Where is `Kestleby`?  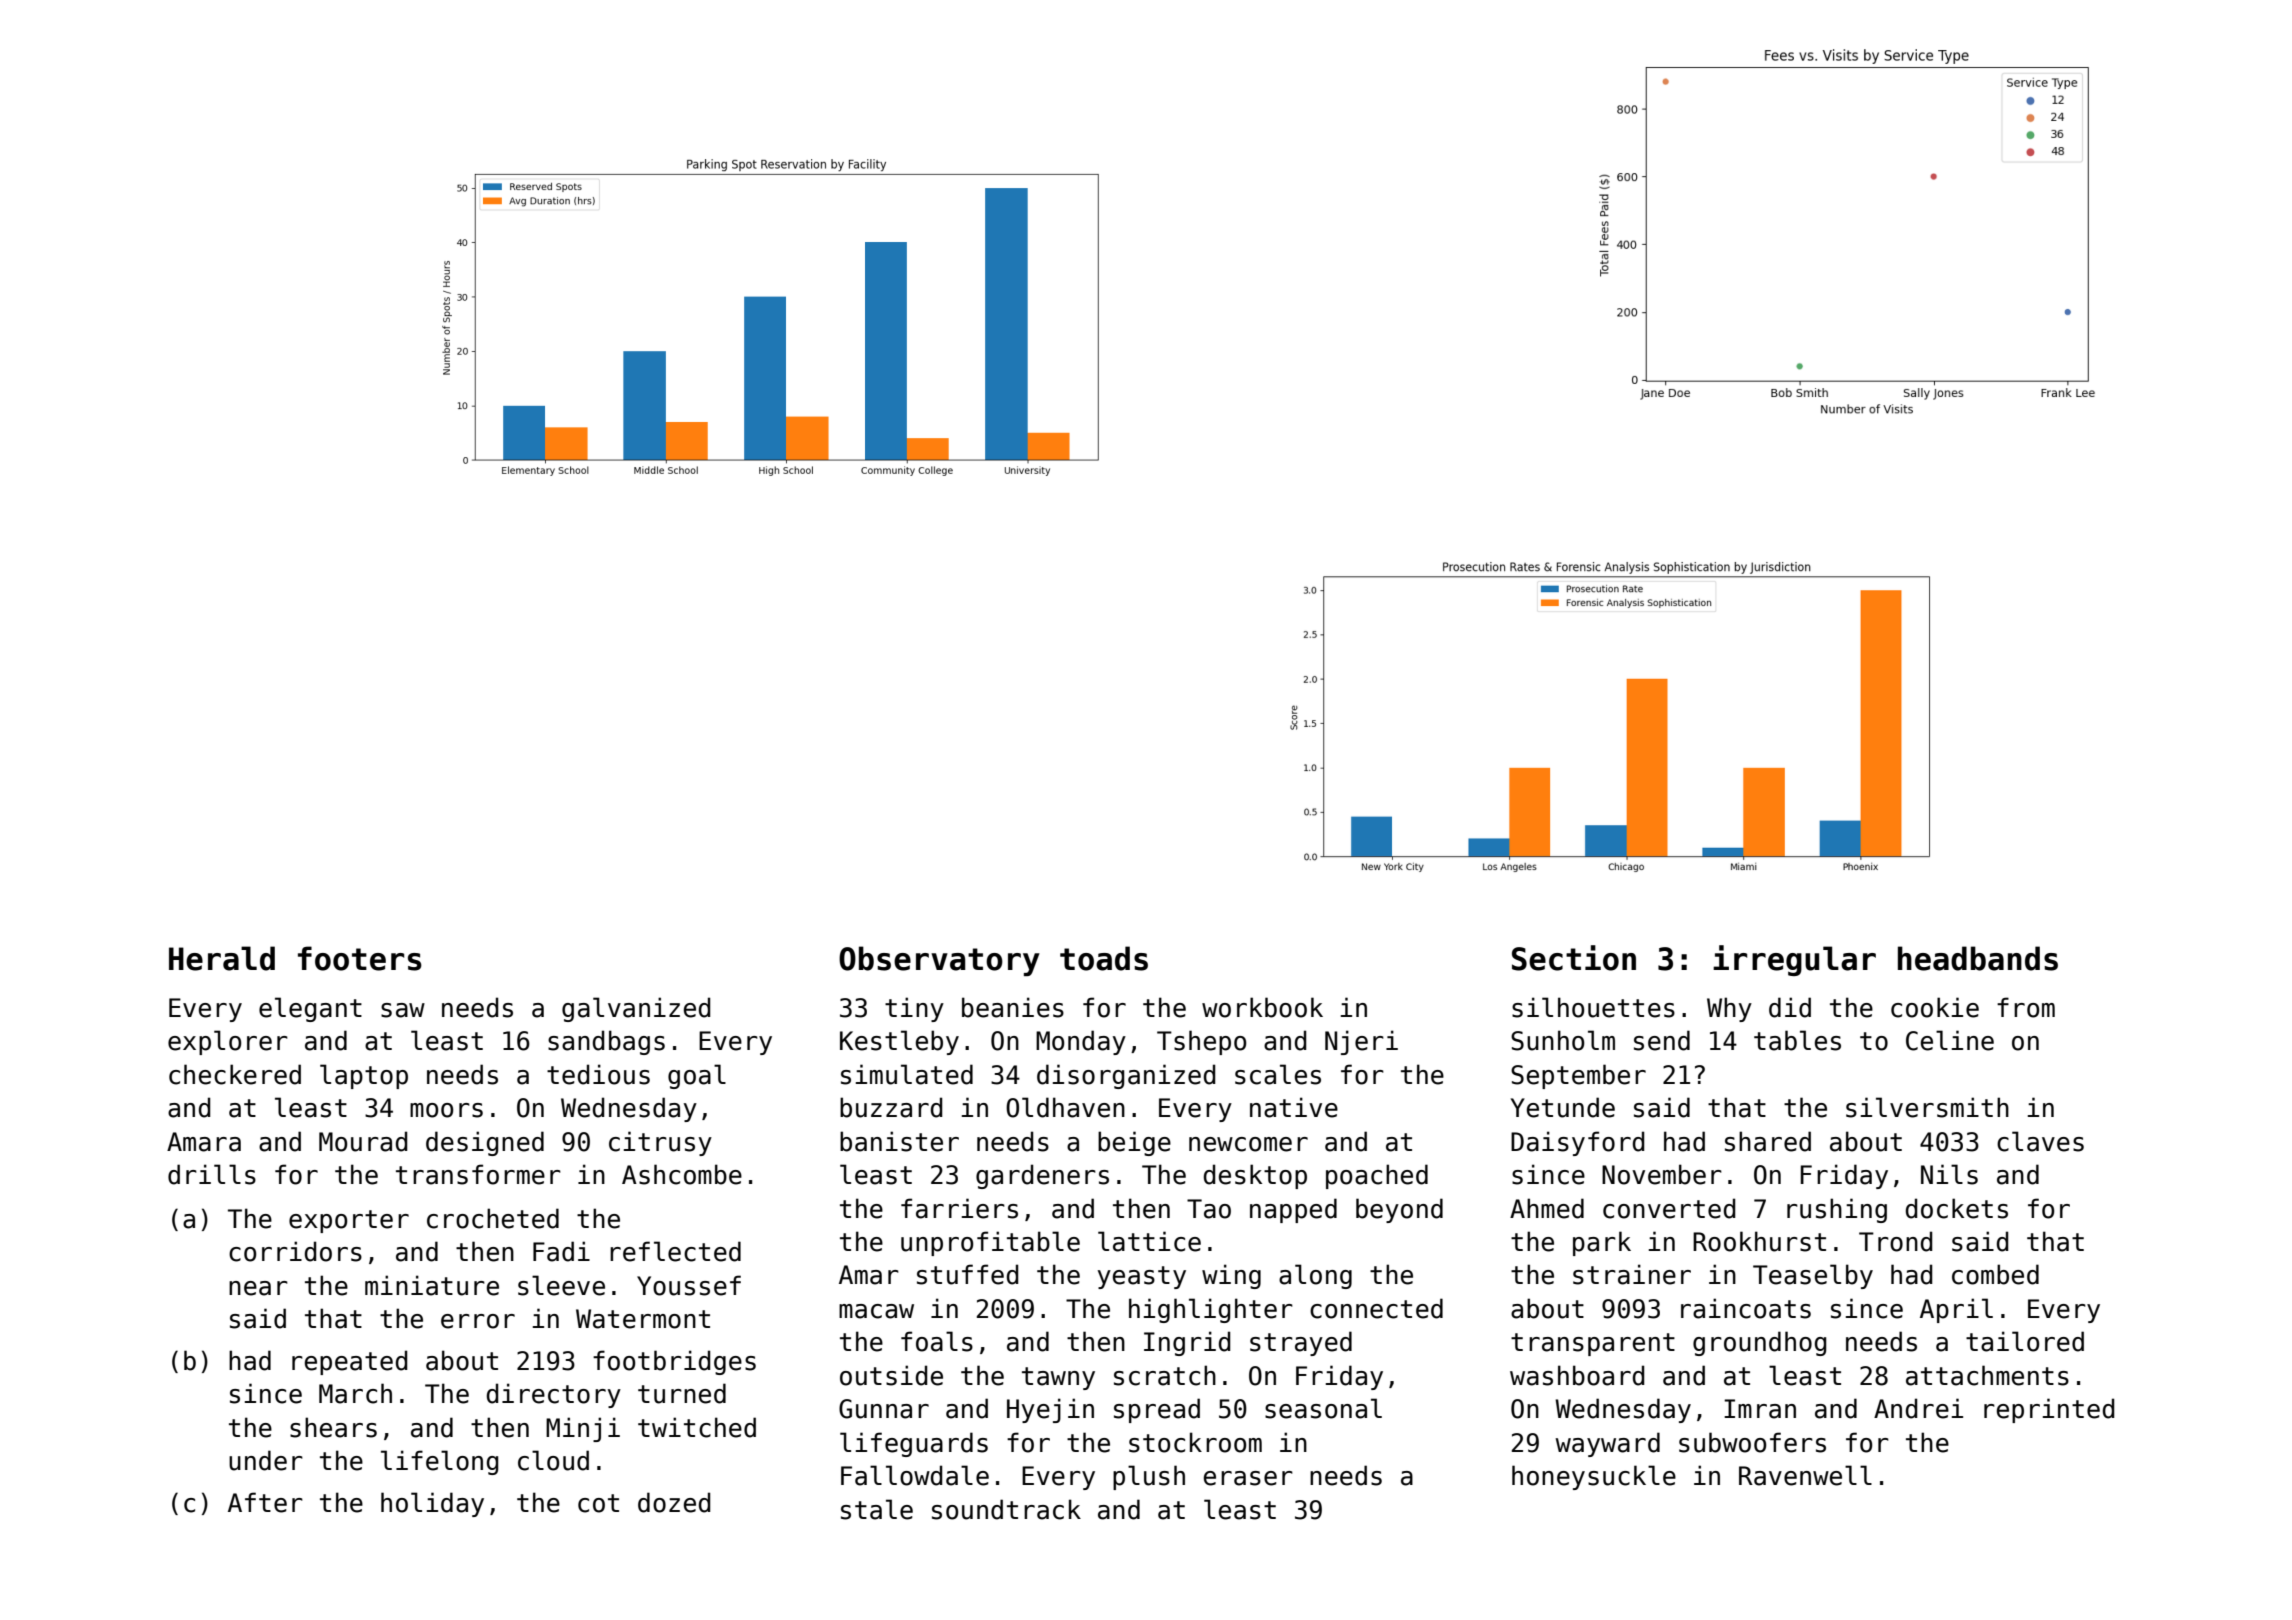 Kestleby is located at coordinates (899, 1042).
